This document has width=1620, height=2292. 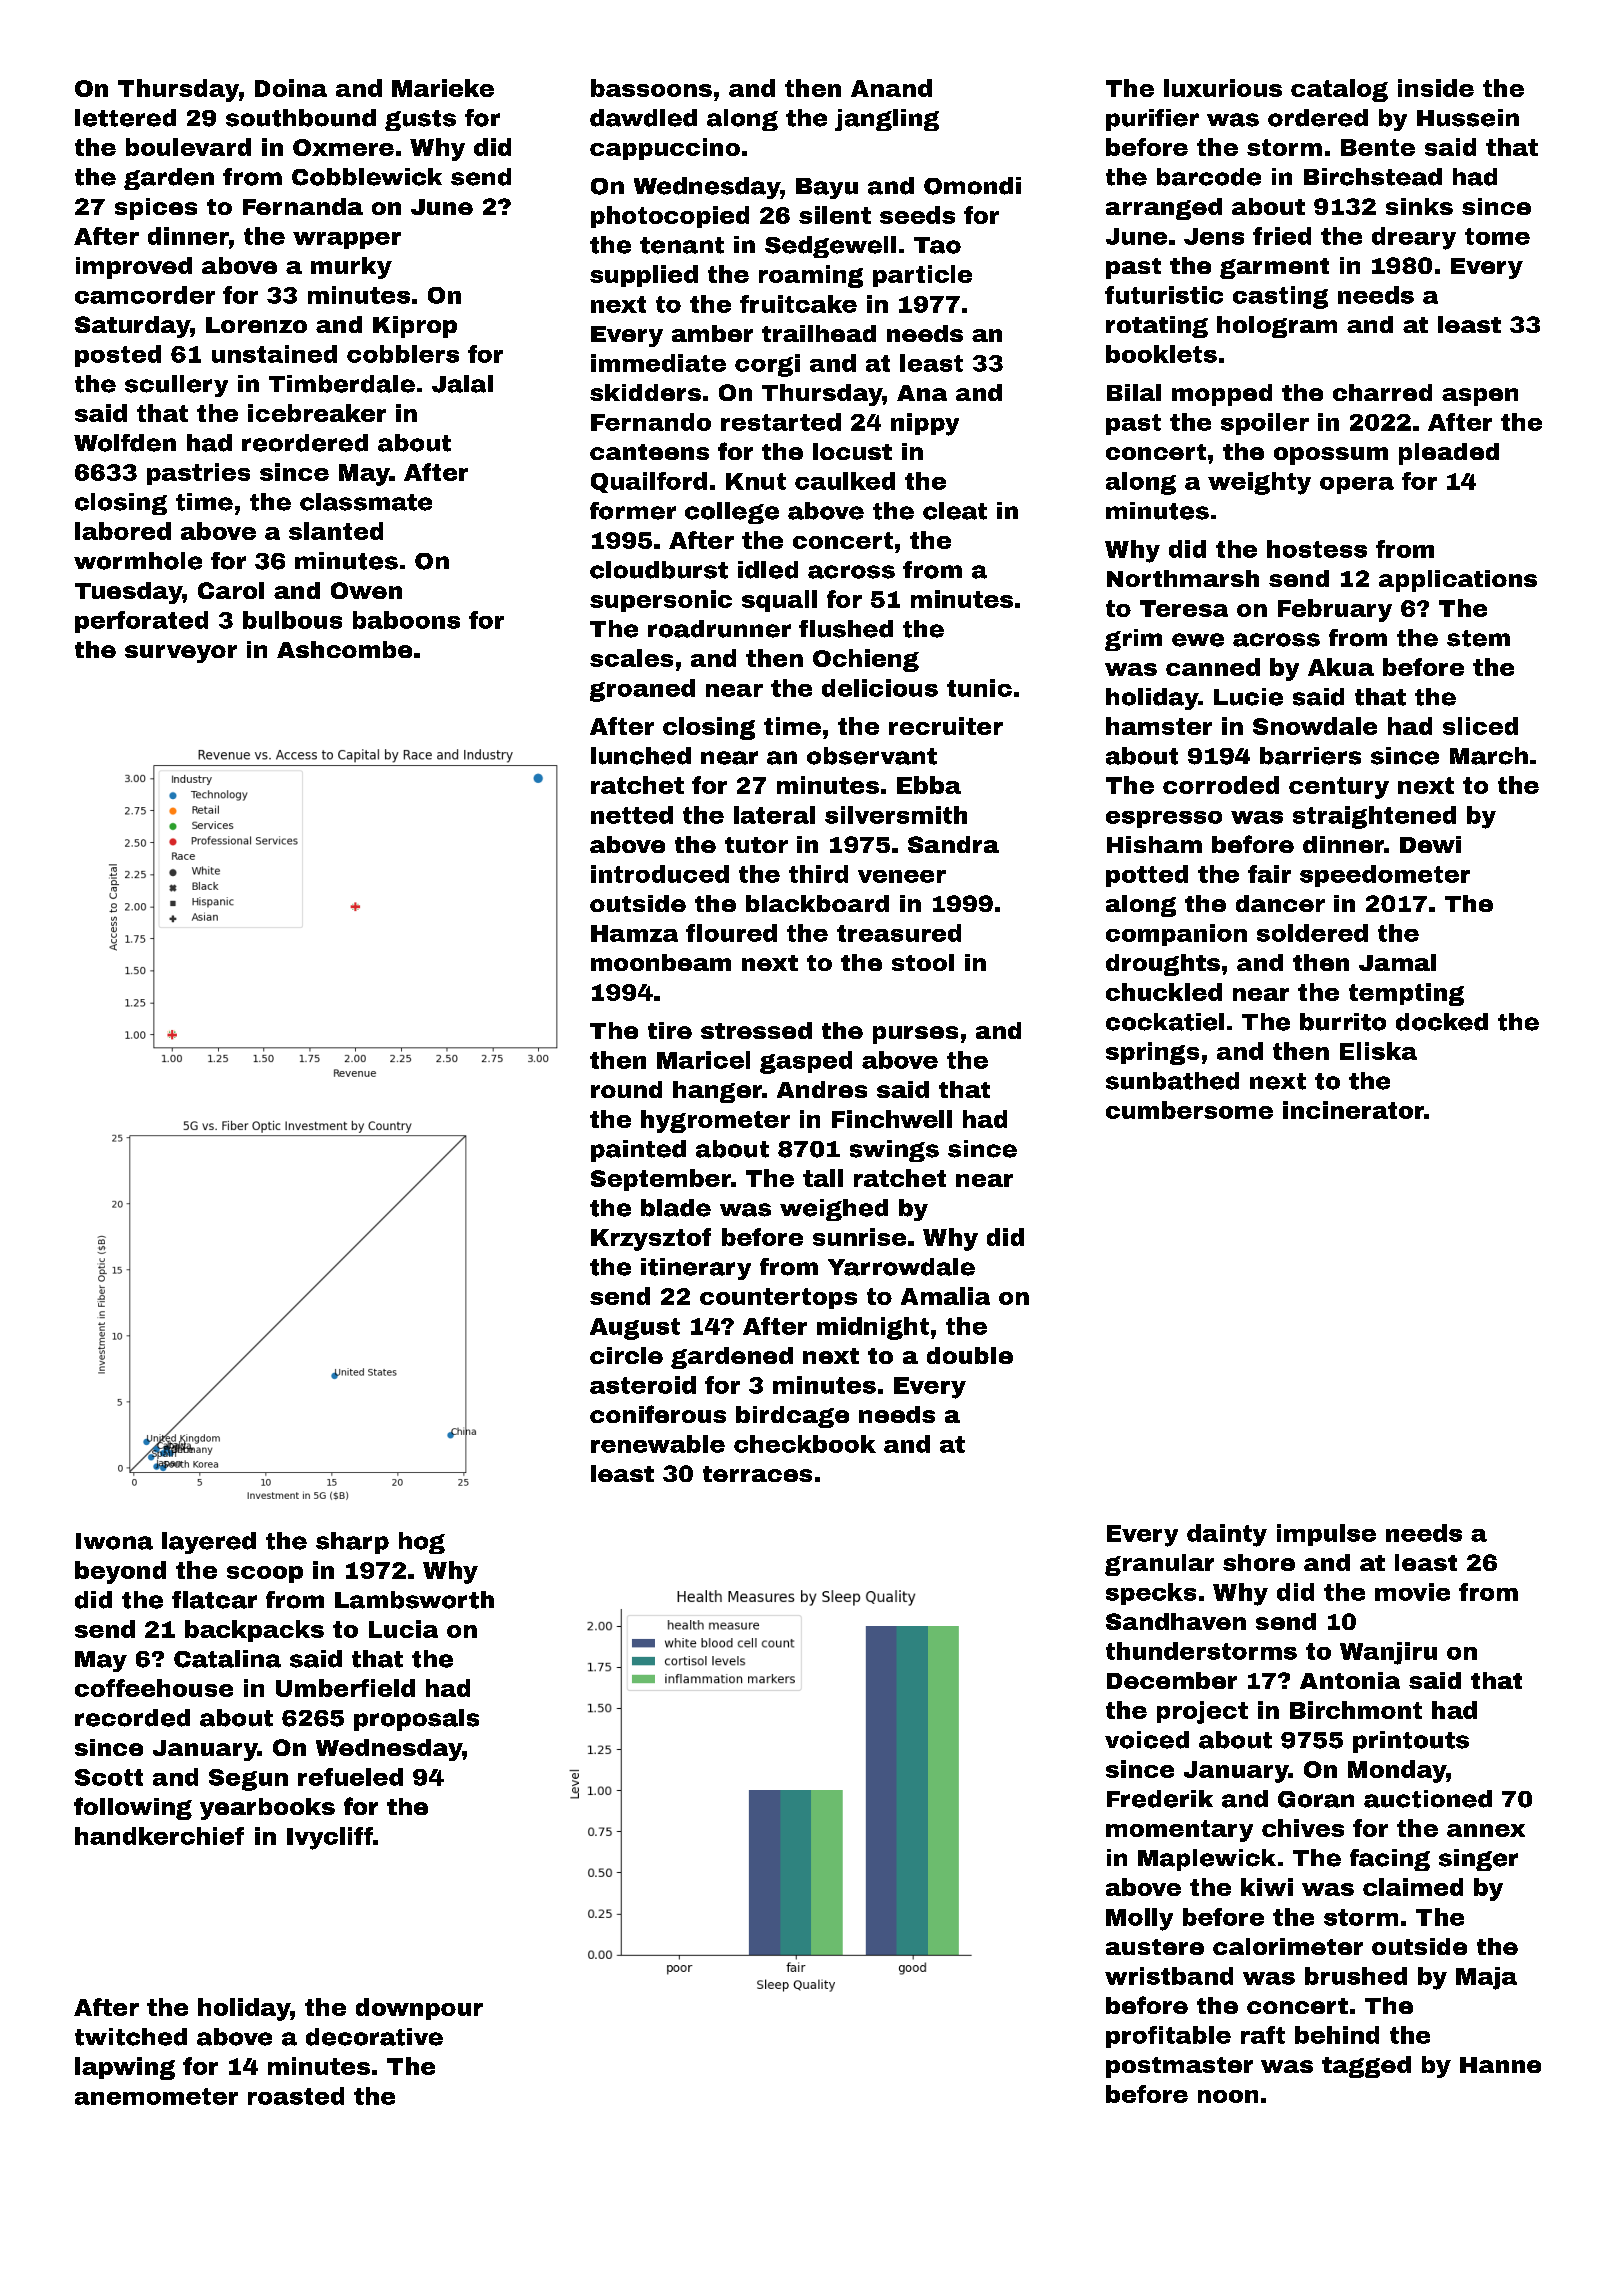 What do you see at coordinates (1139, 1919) in the document?
I see `Molly` at bounding box center [1139, 1919].
